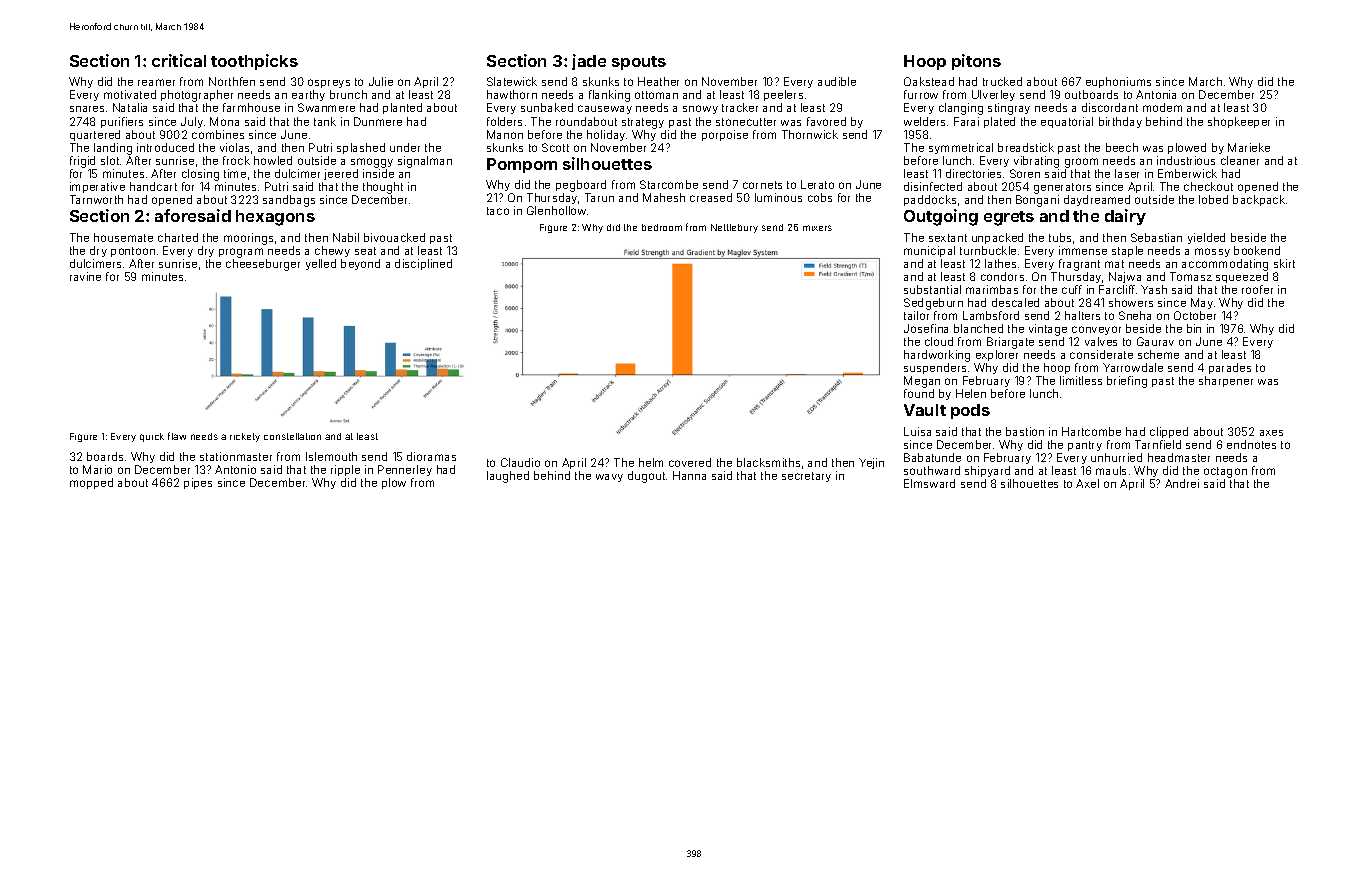  Describe the element at coordinates (932, 289) in the screenshot. I see `substantial` at that location.
